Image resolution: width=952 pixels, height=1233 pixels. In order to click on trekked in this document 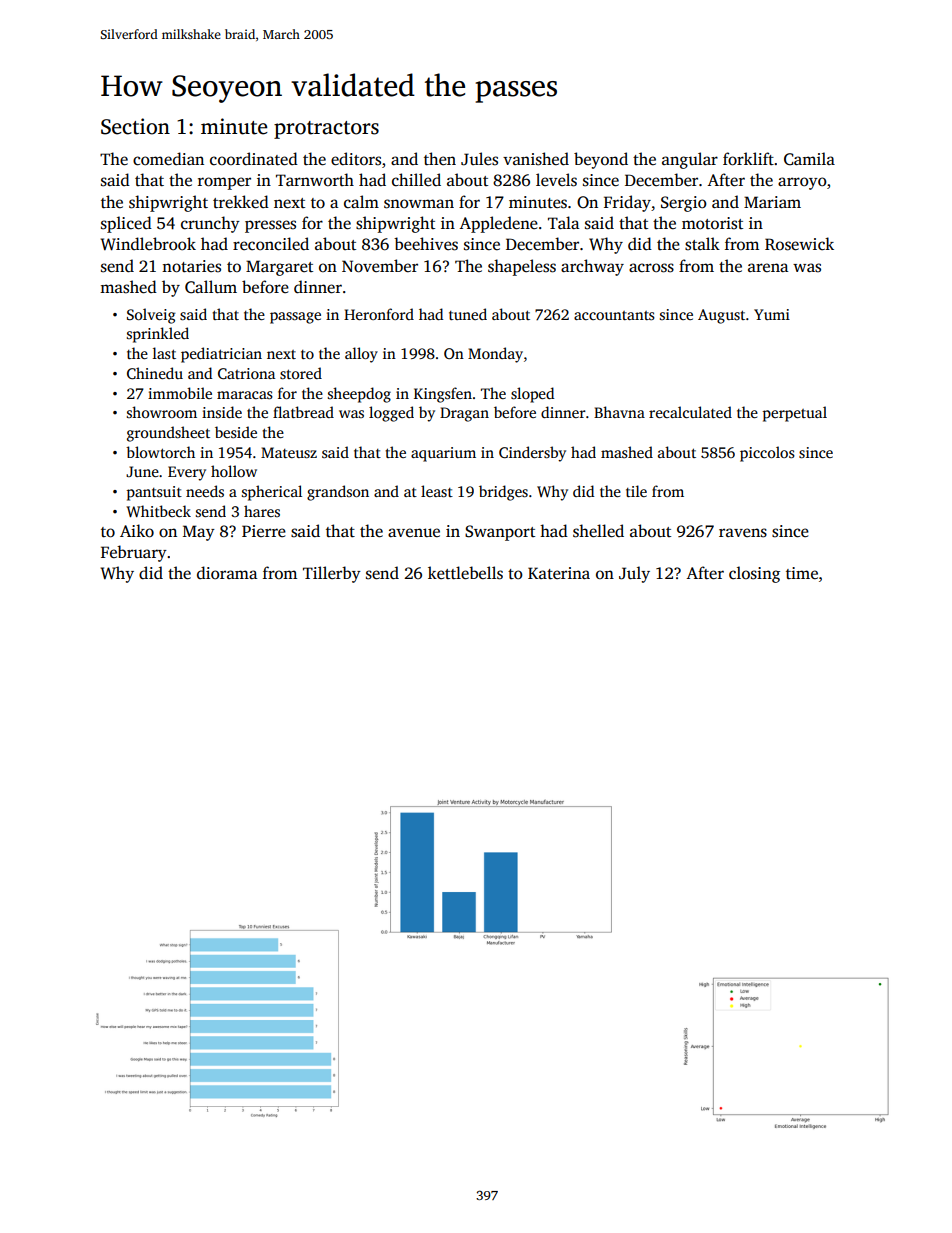, I will do `click(241, 202)`.
